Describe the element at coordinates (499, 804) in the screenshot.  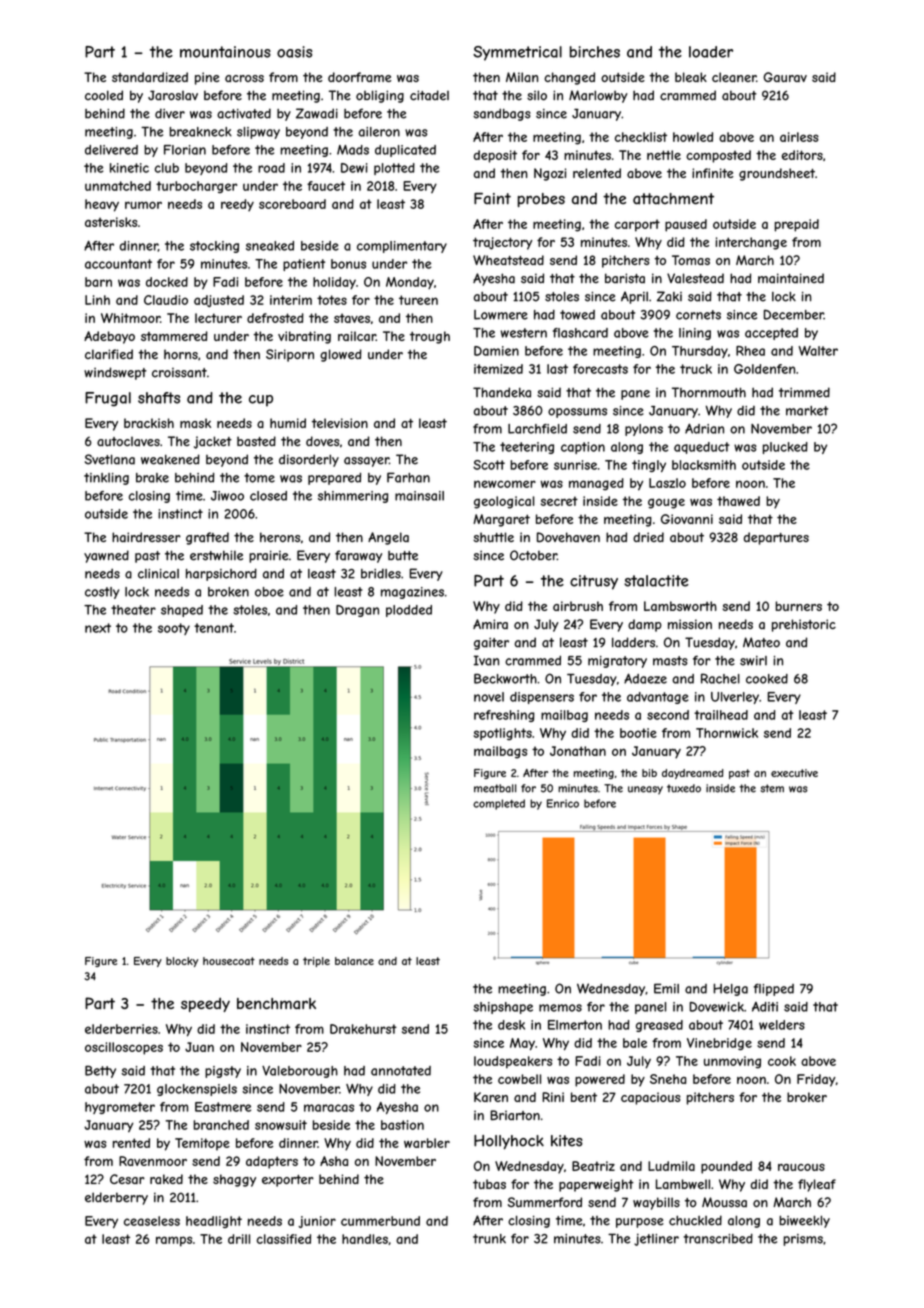
I see `completed` at that location.
